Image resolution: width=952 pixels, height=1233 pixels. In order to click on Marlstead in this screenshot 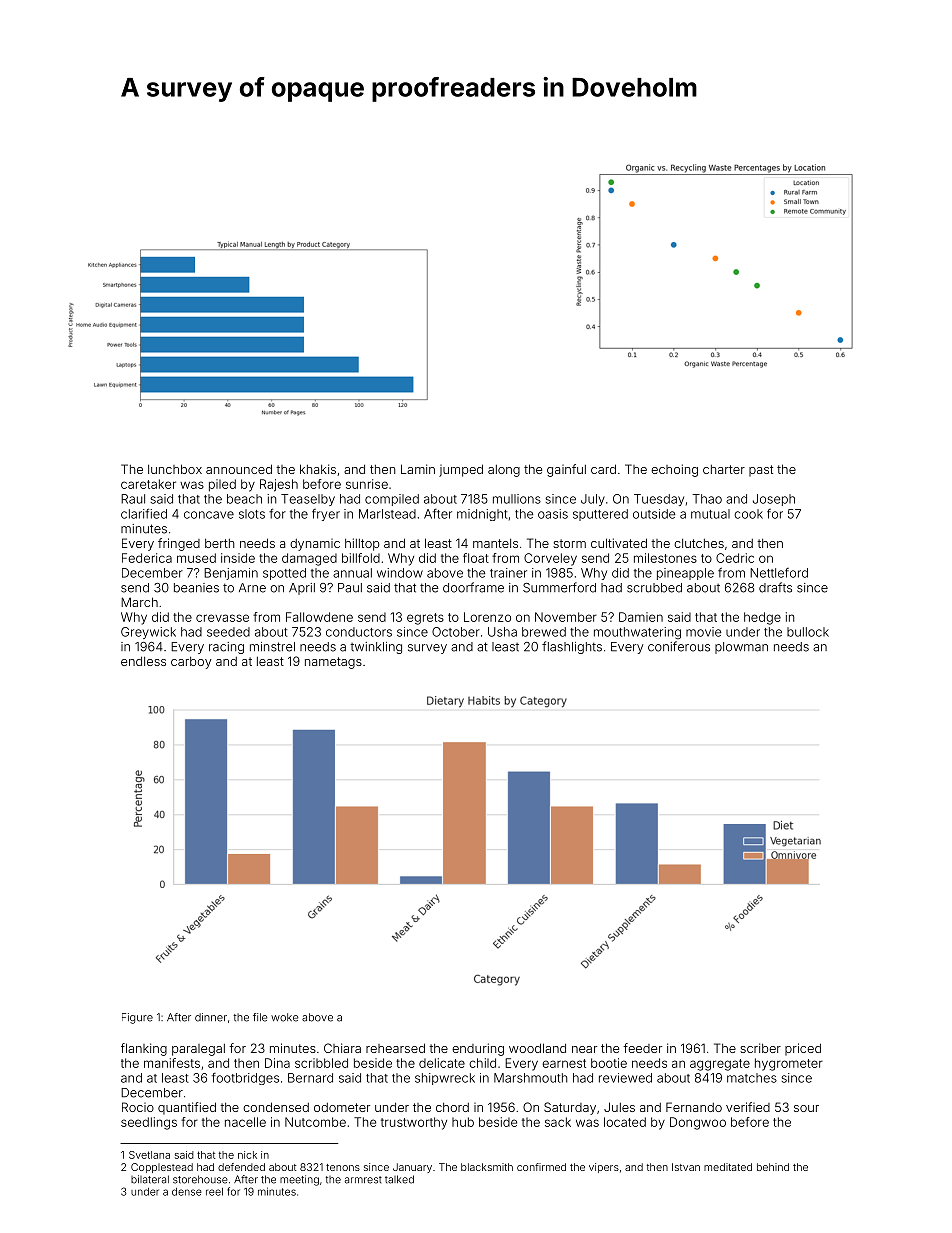, I will do `click(387, 514)`.
